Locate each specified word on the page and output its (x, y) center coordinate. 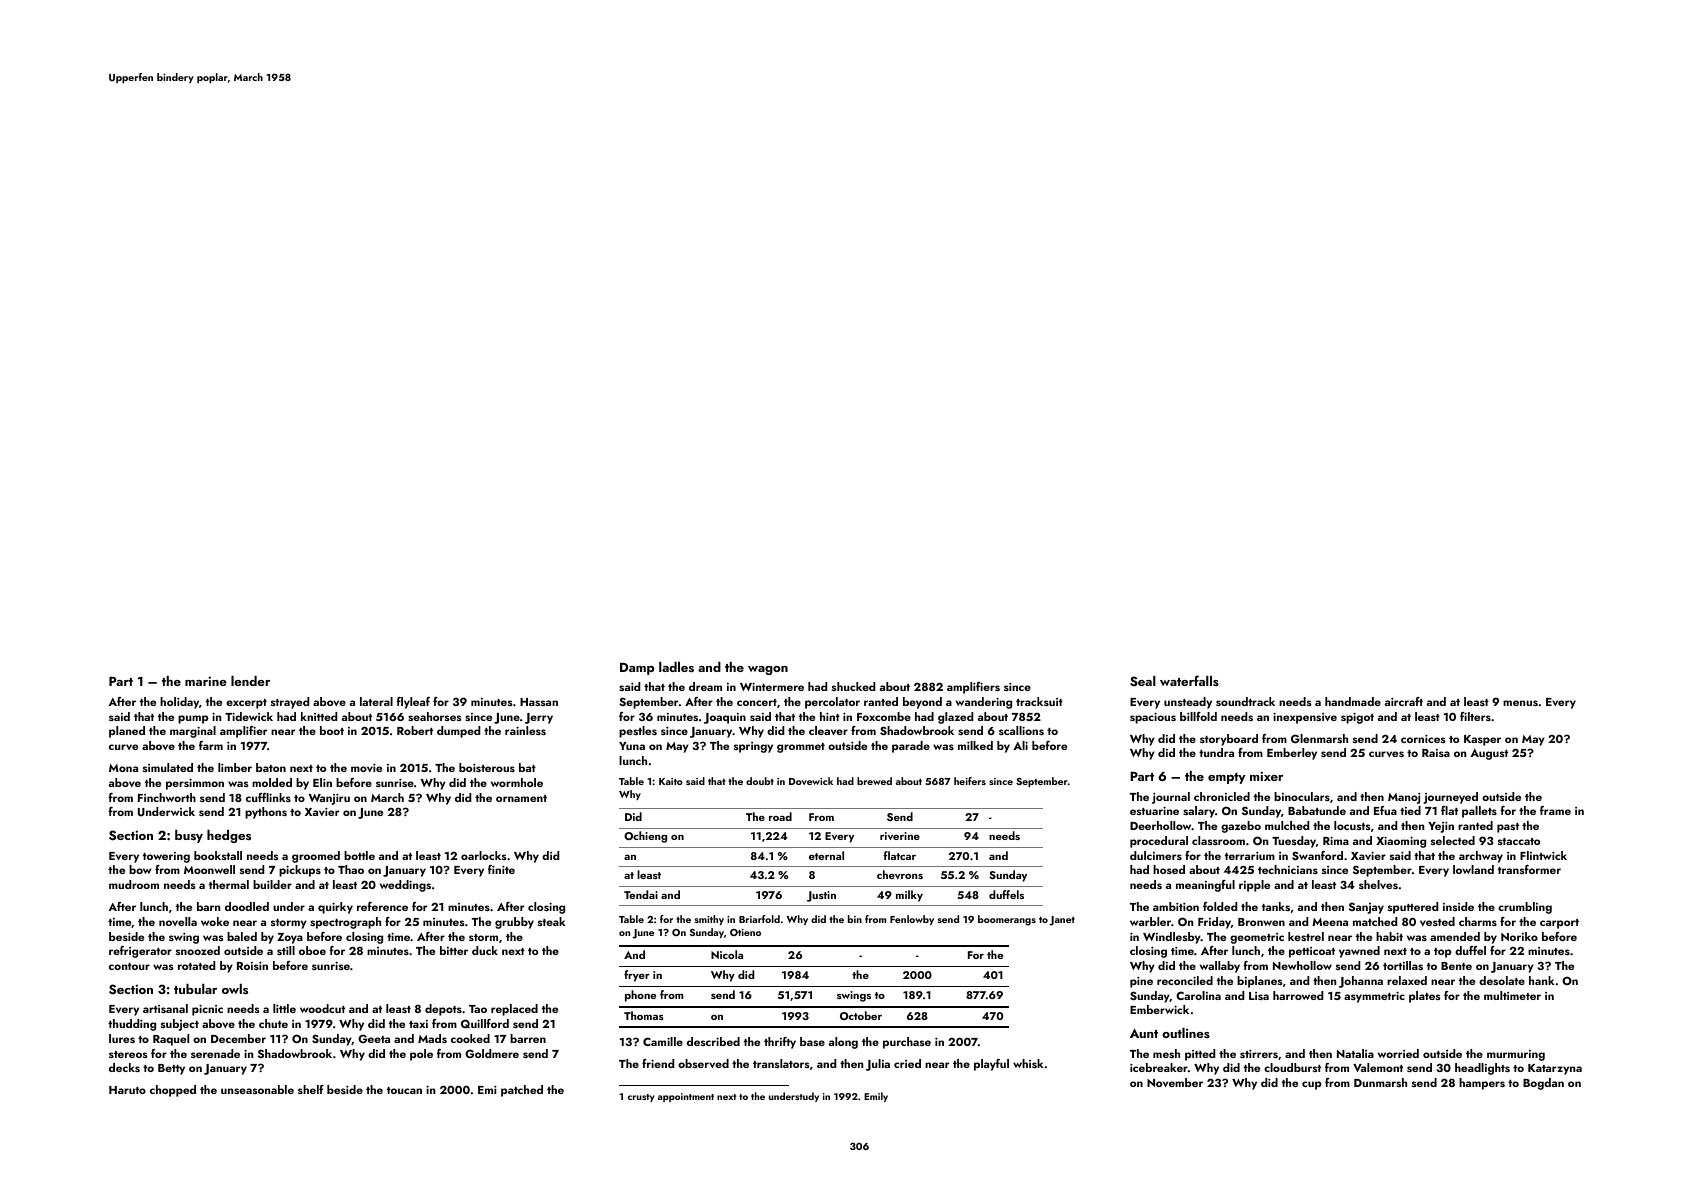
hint (830, 716)
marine (206, 681)
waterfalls (1189, 680)
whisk (1028, 1063)
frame (1555, 810)
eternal (826, 855)
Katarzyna (1555, 1069)
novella (178, 921)
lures (122, 1038)
